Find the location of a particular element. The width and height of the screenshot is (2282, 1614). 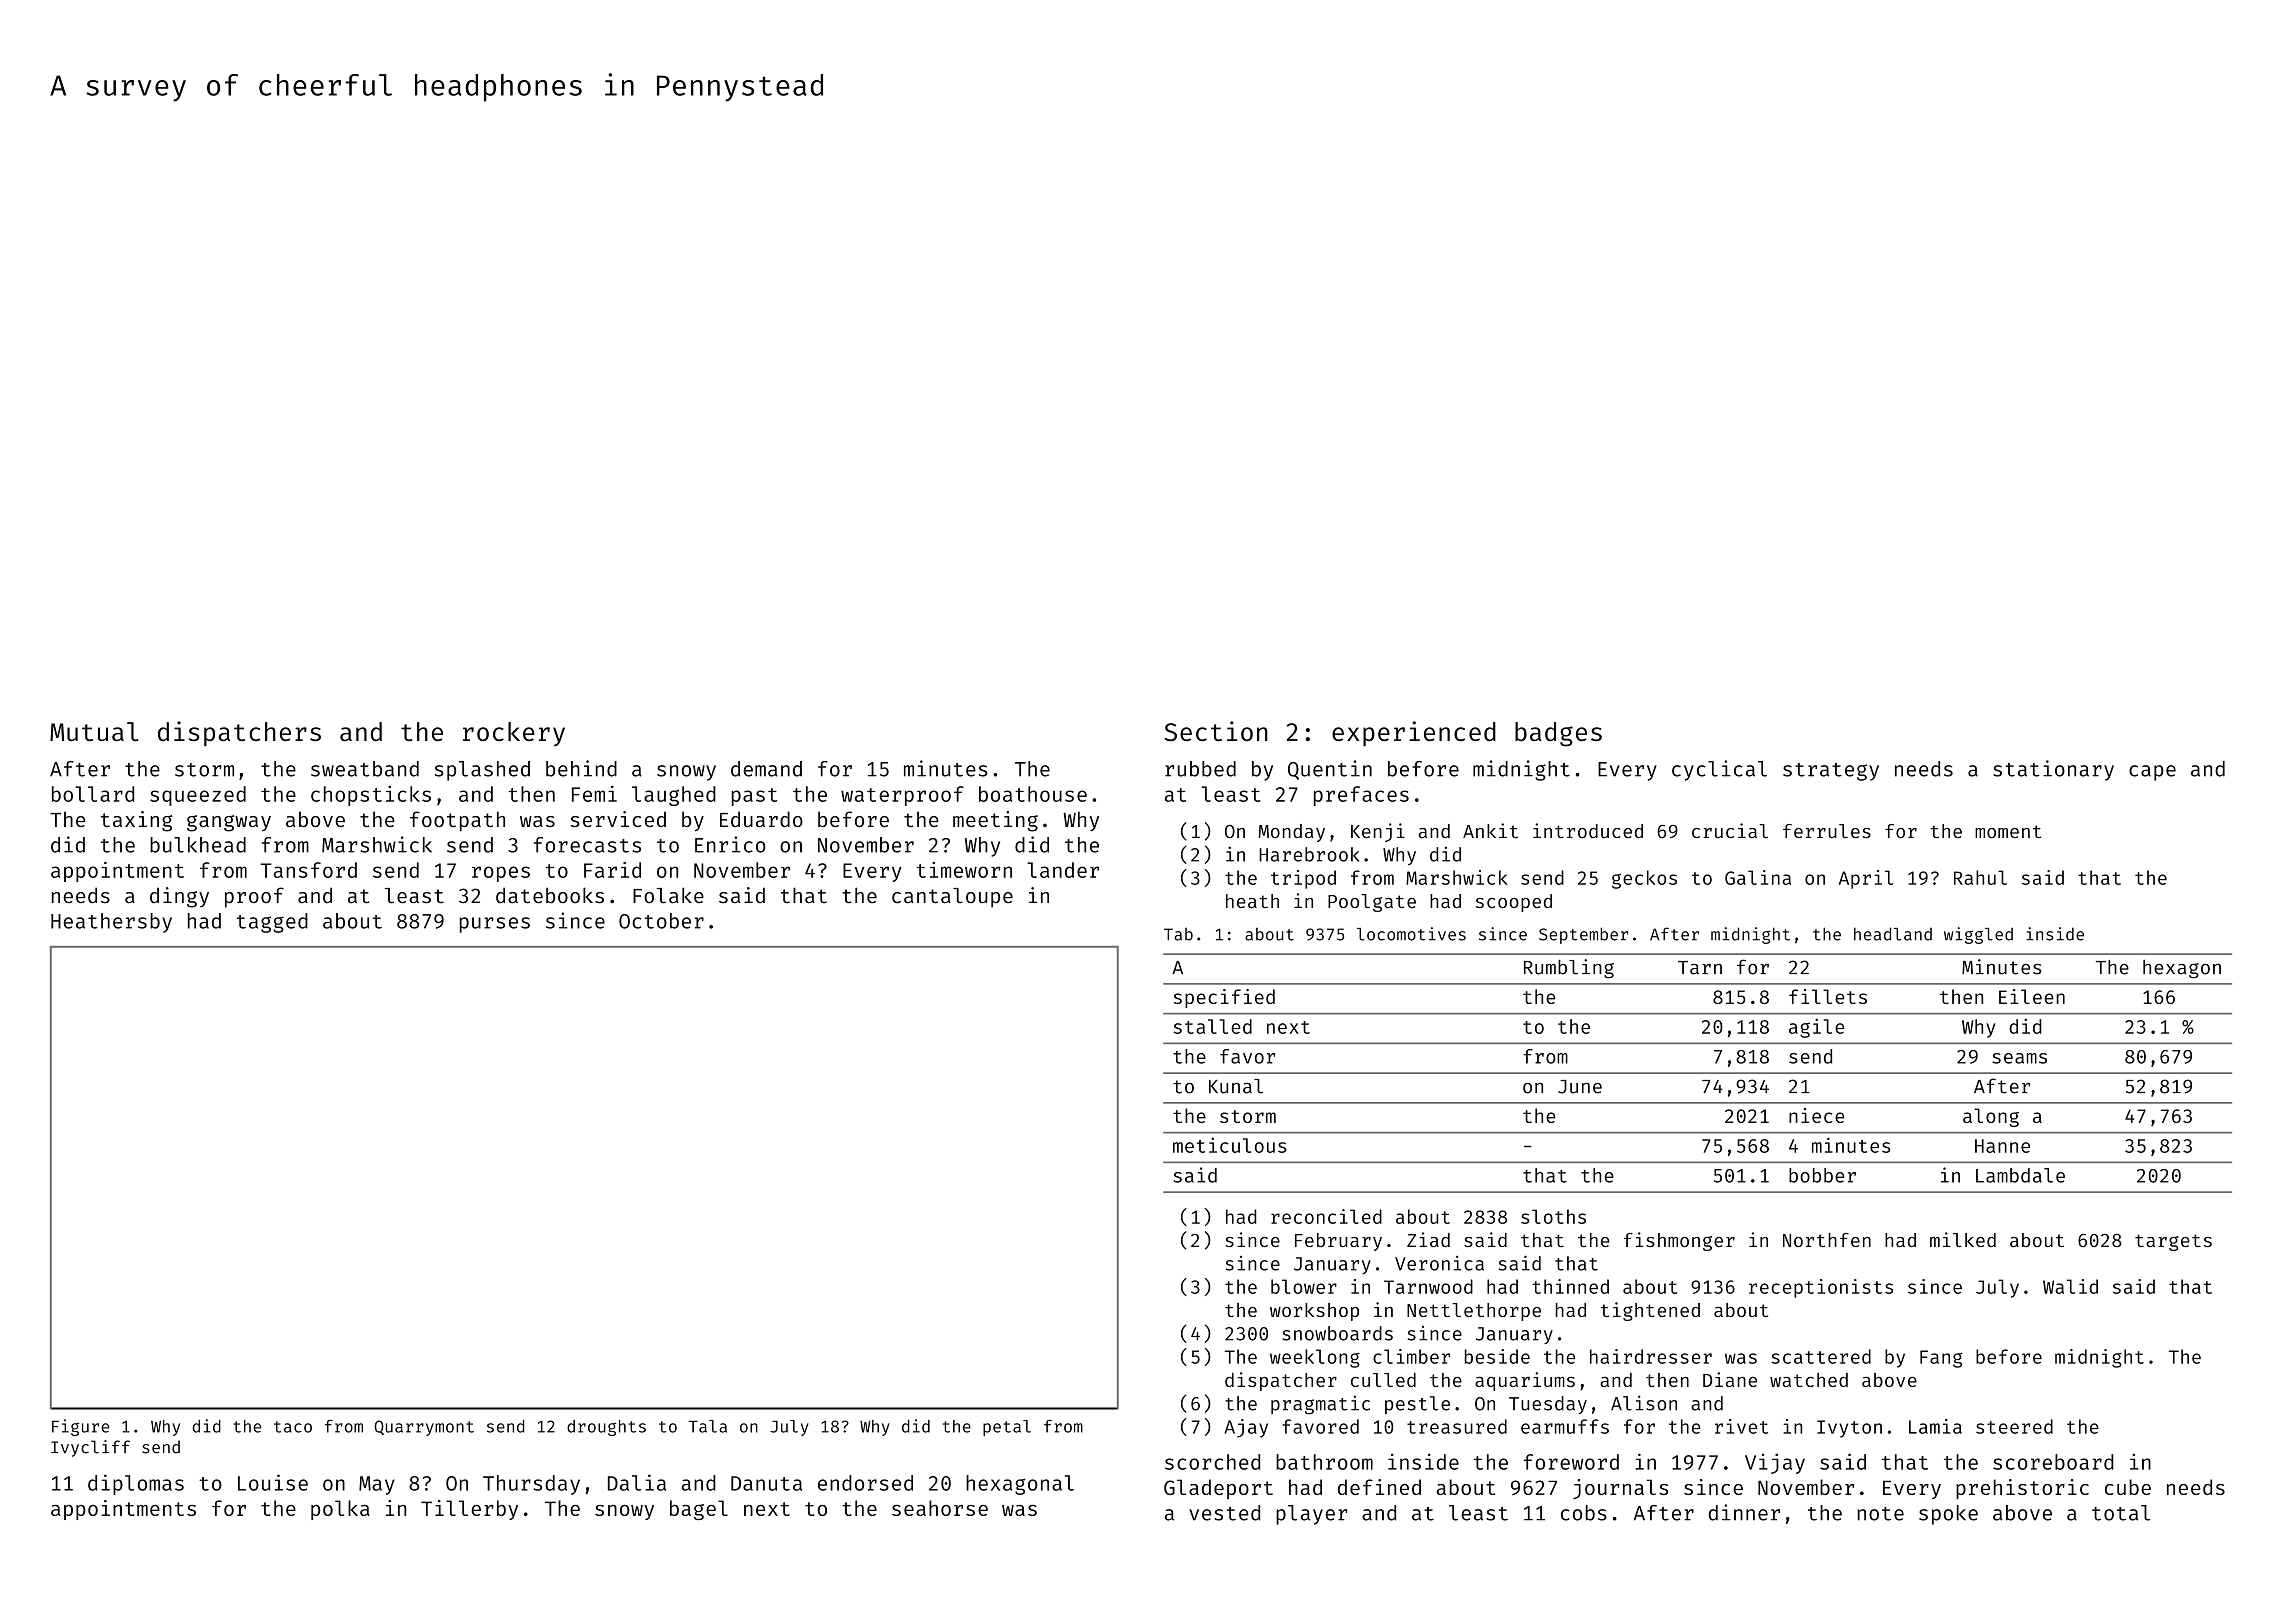

October is located at coordinates (661, 921).
